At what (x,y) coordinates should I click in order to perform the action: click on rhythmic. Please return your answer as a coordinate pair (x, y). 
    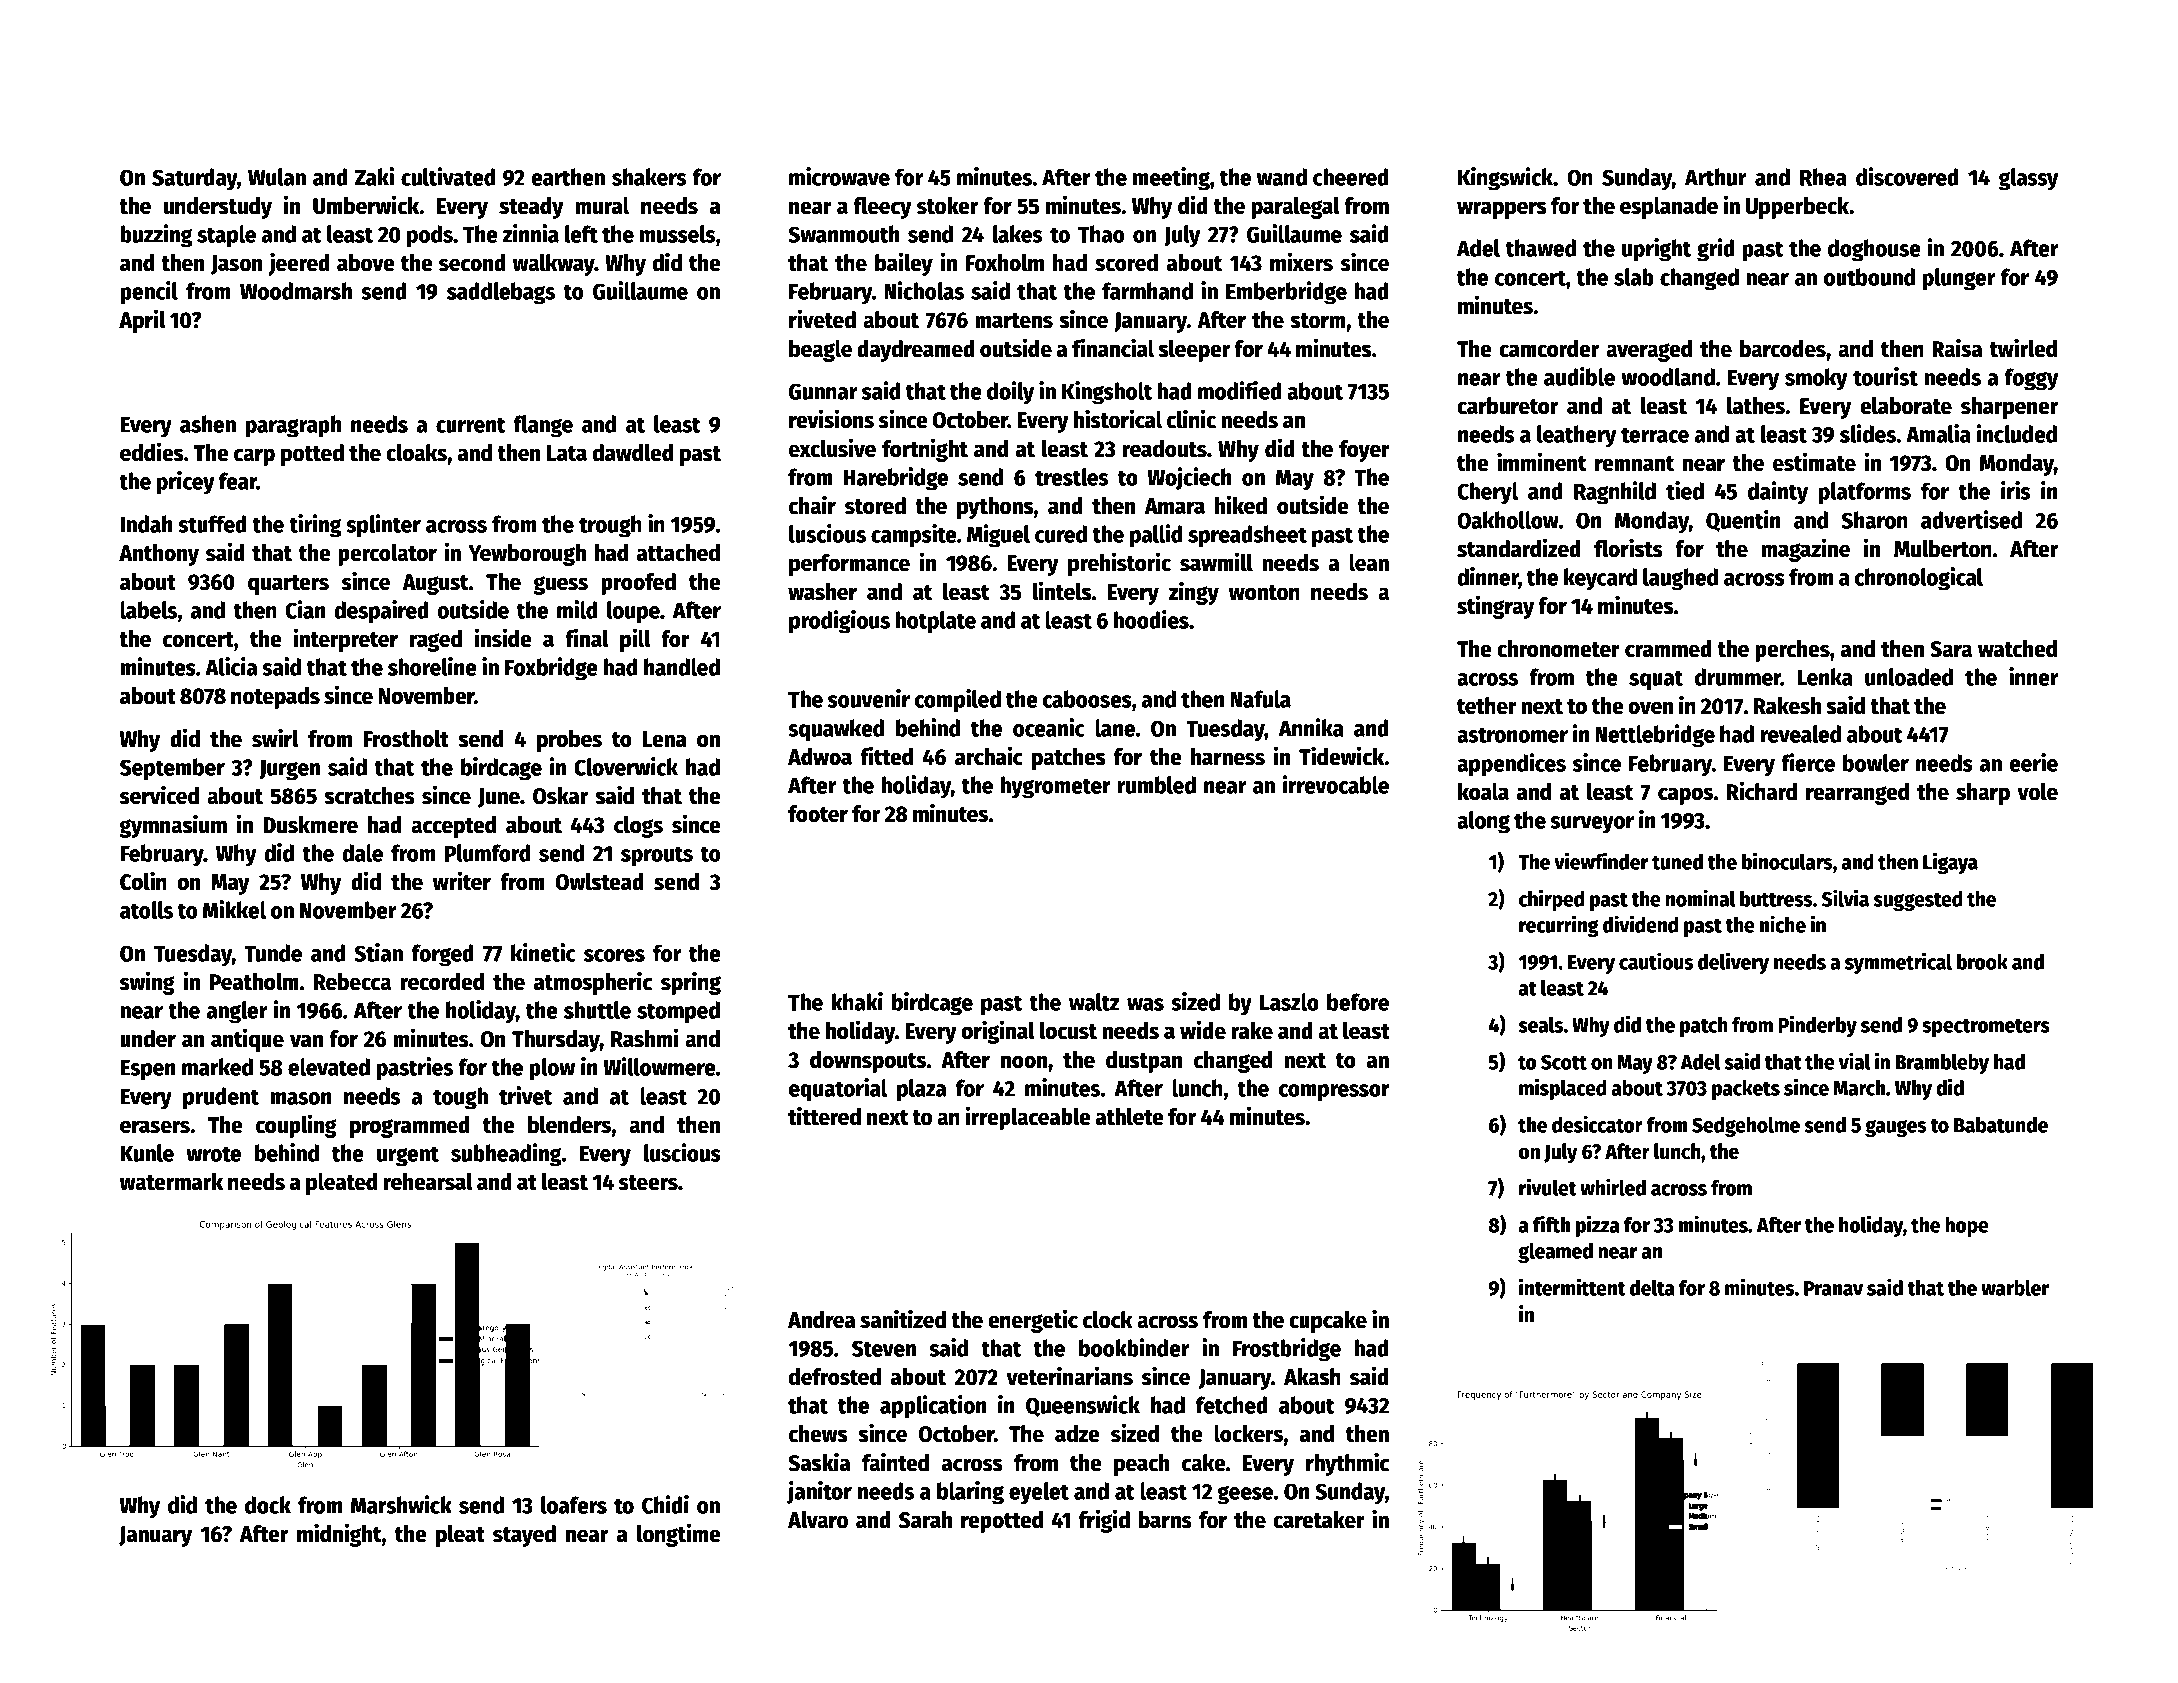
    Looking at the image, I should click on (1348, 1464).
